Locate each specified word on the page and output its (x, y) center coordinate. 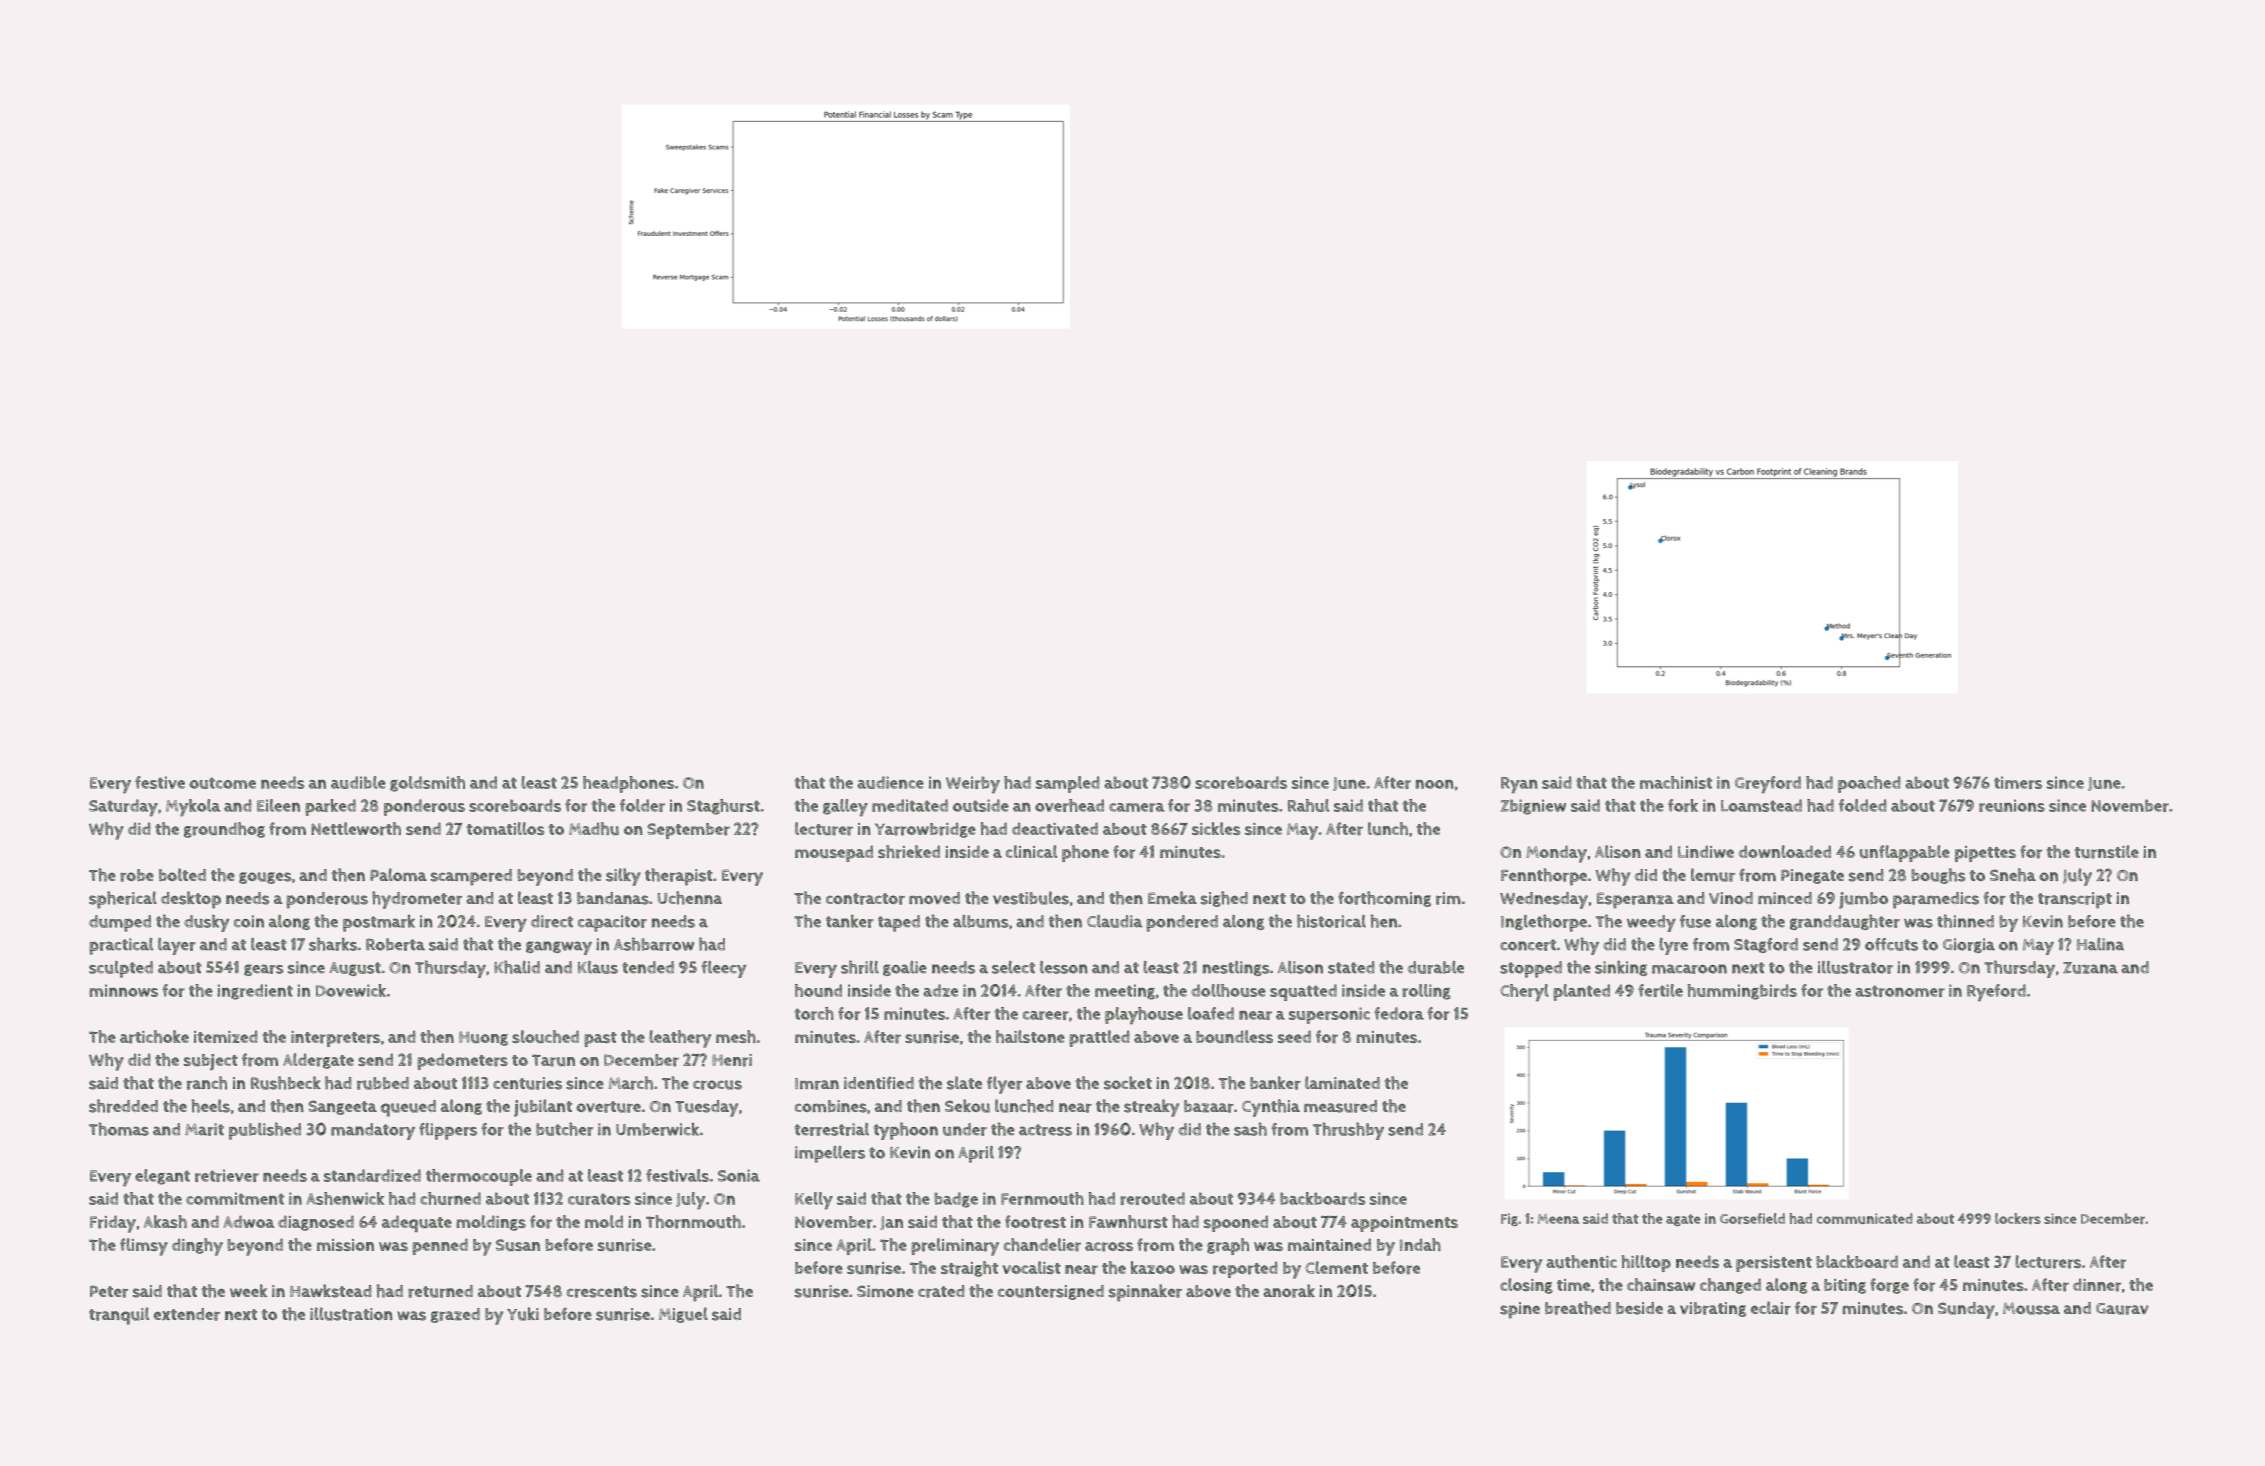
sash (1250, 1129)
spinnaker (1145, 1293)
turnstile (2106, 852)
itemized (226, 1036)
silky (623, 877)
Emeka (1172, 897)
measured (1340, 1106)
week (248, 1290)
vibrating (1713, 1309)
